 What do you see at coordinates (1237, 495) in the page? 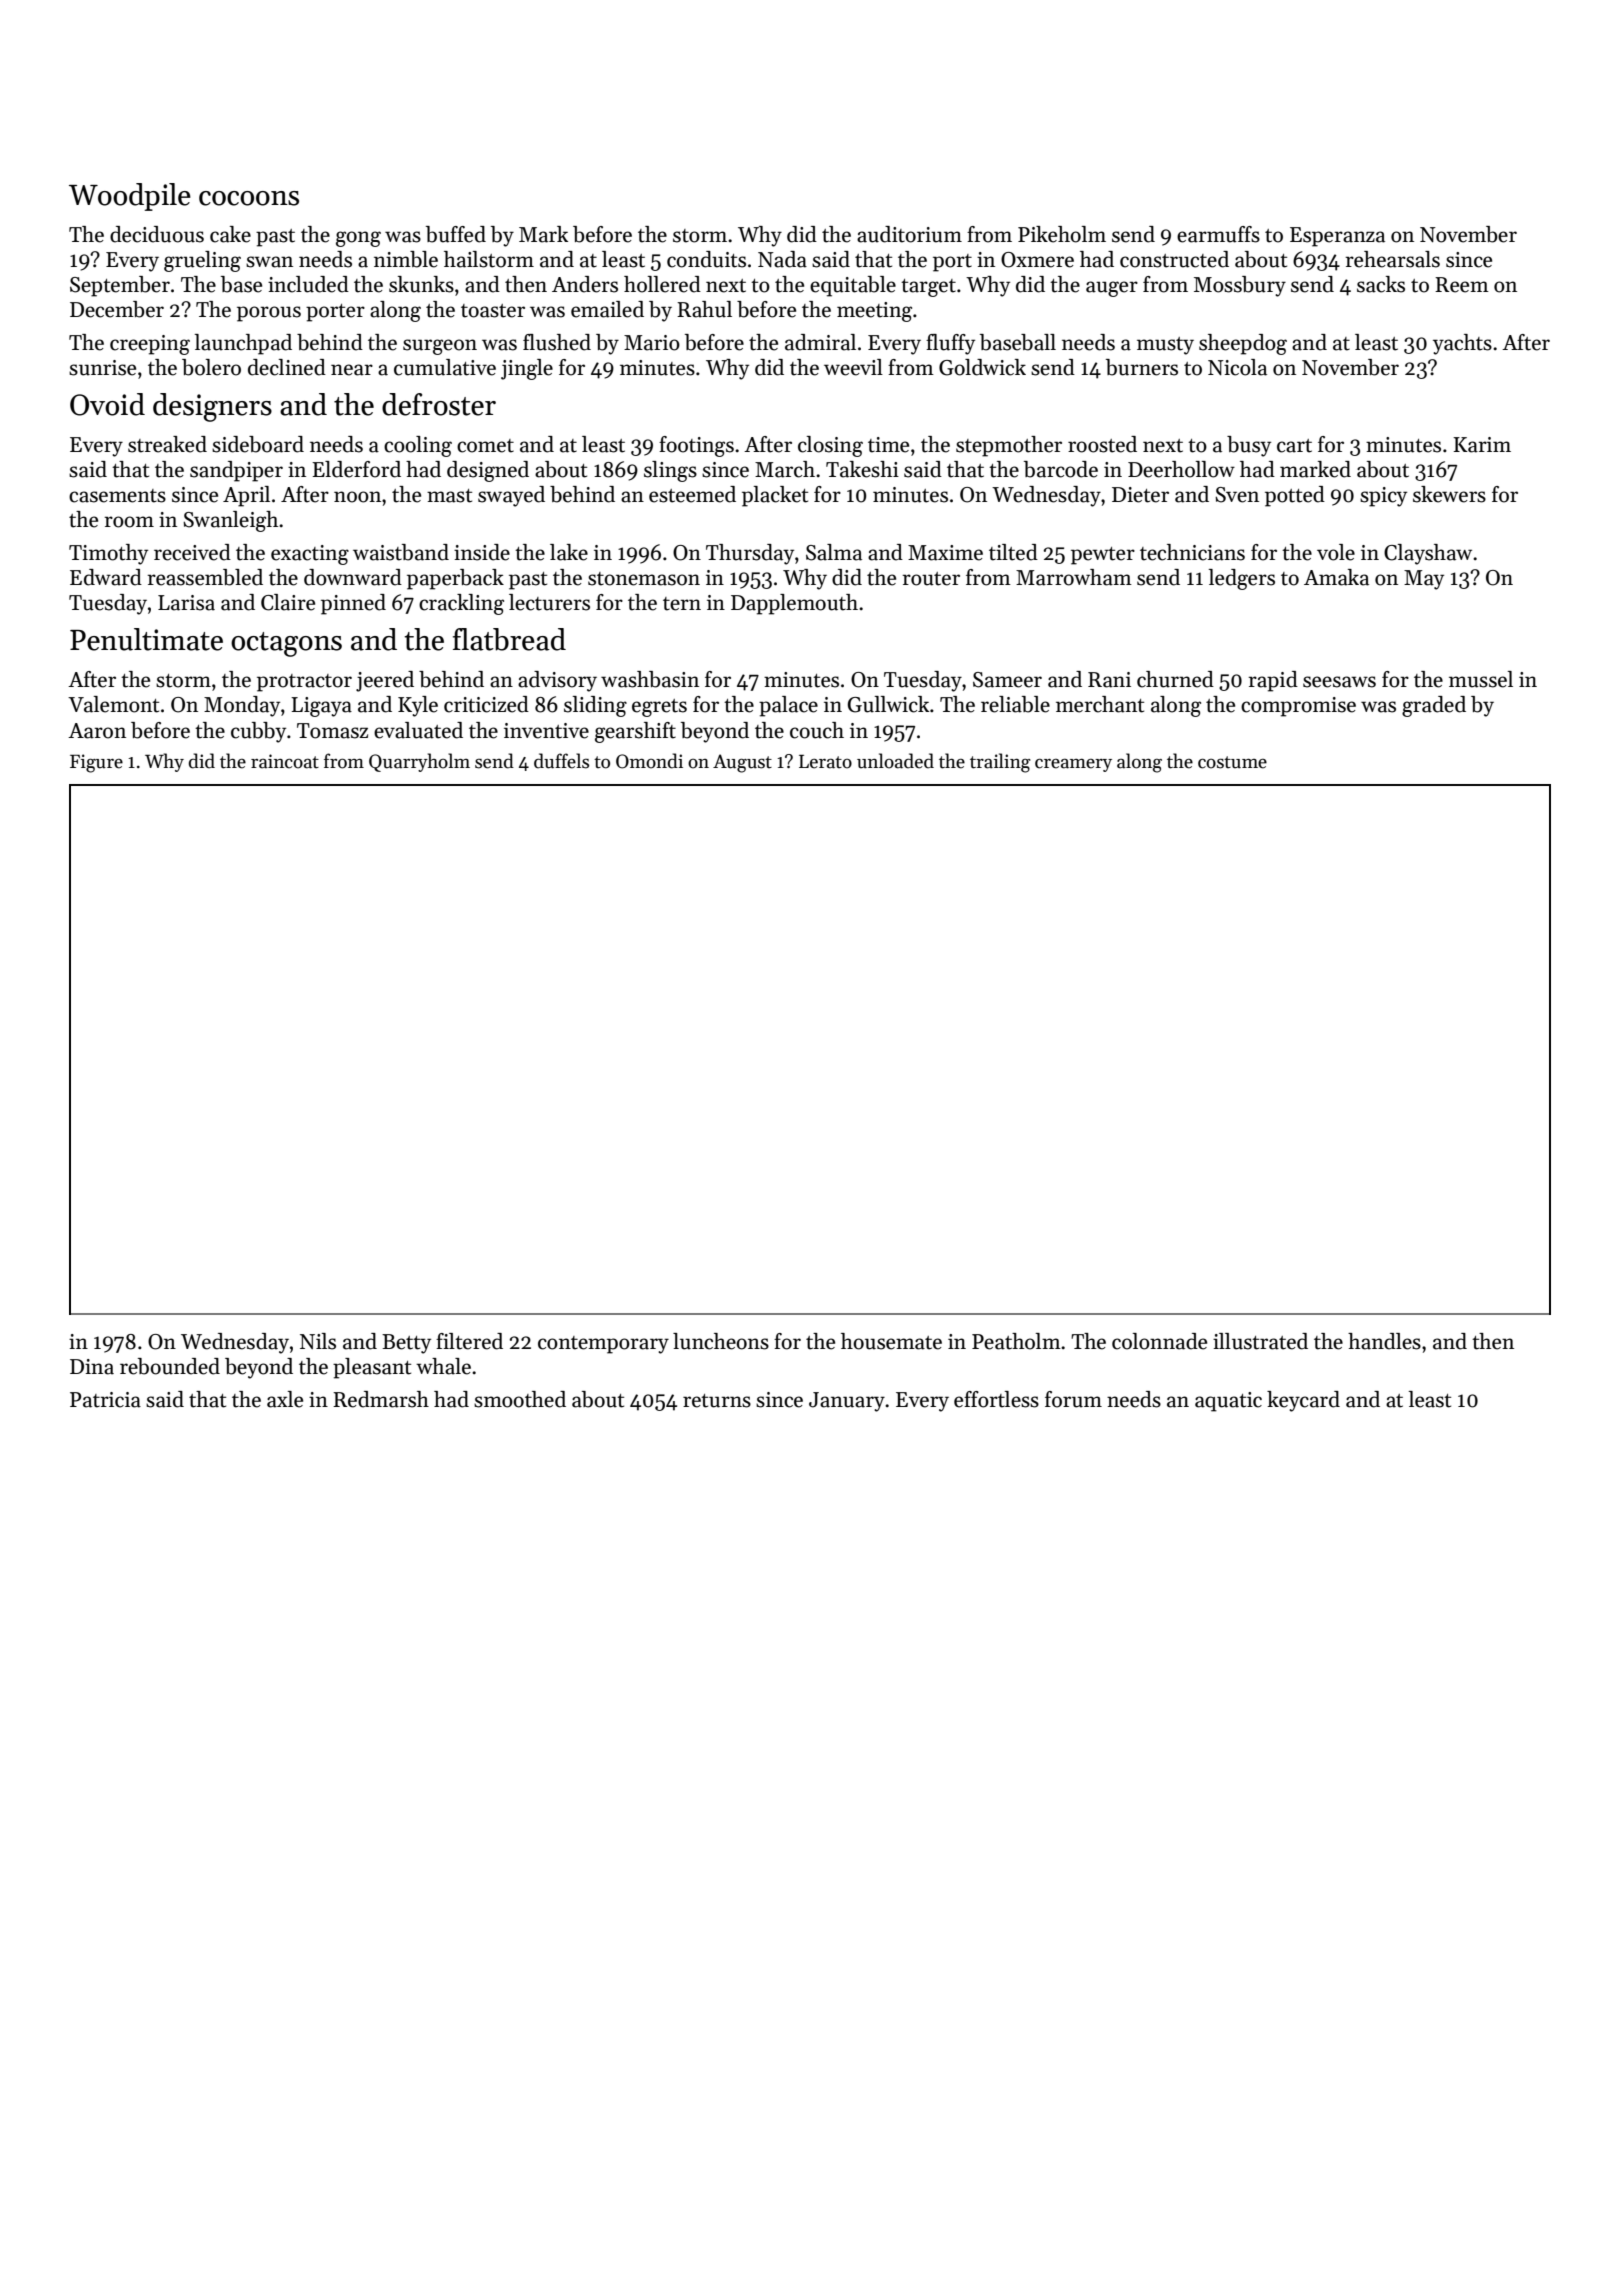
I see `Sven` at bounding box center [1237, 495].
